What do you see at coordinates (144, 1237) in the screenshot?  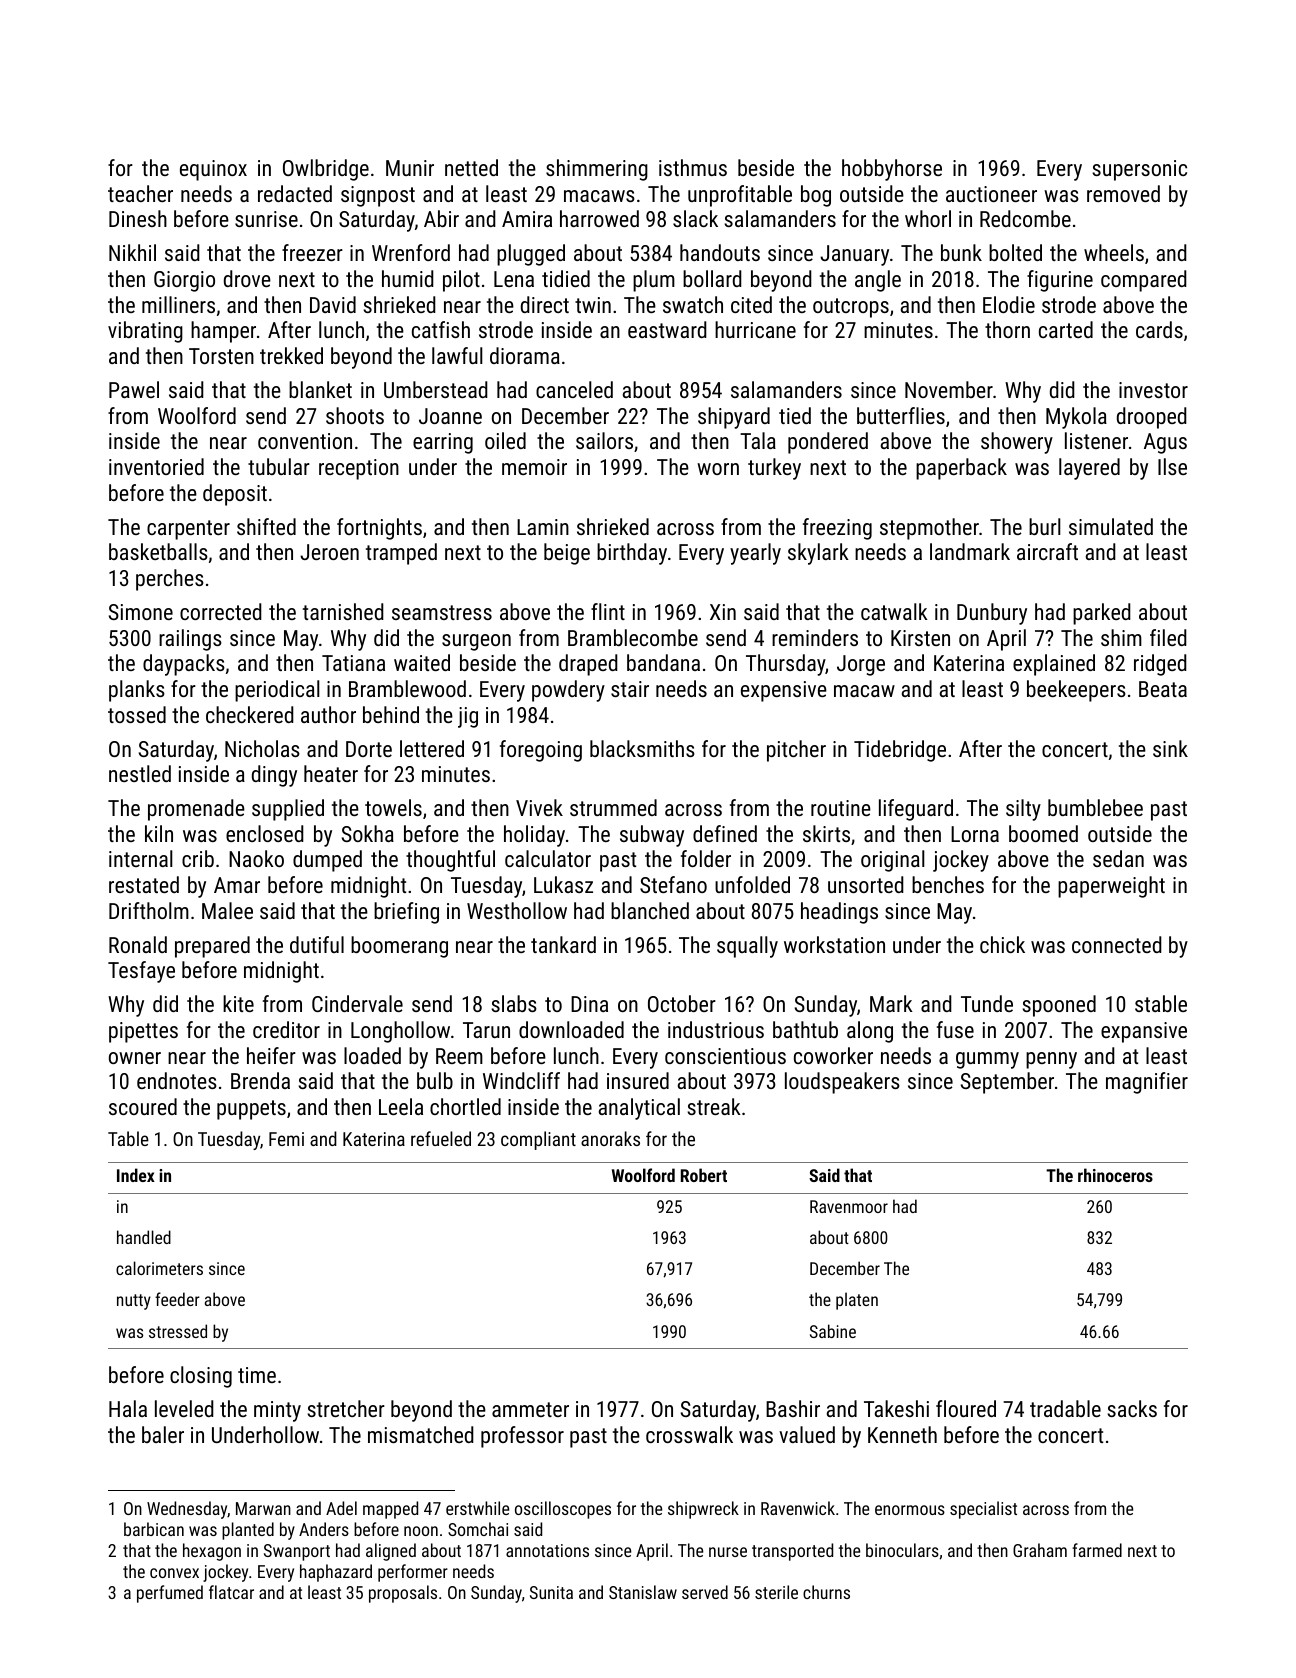 I see `handled` at bounding box center [144, 1237].
